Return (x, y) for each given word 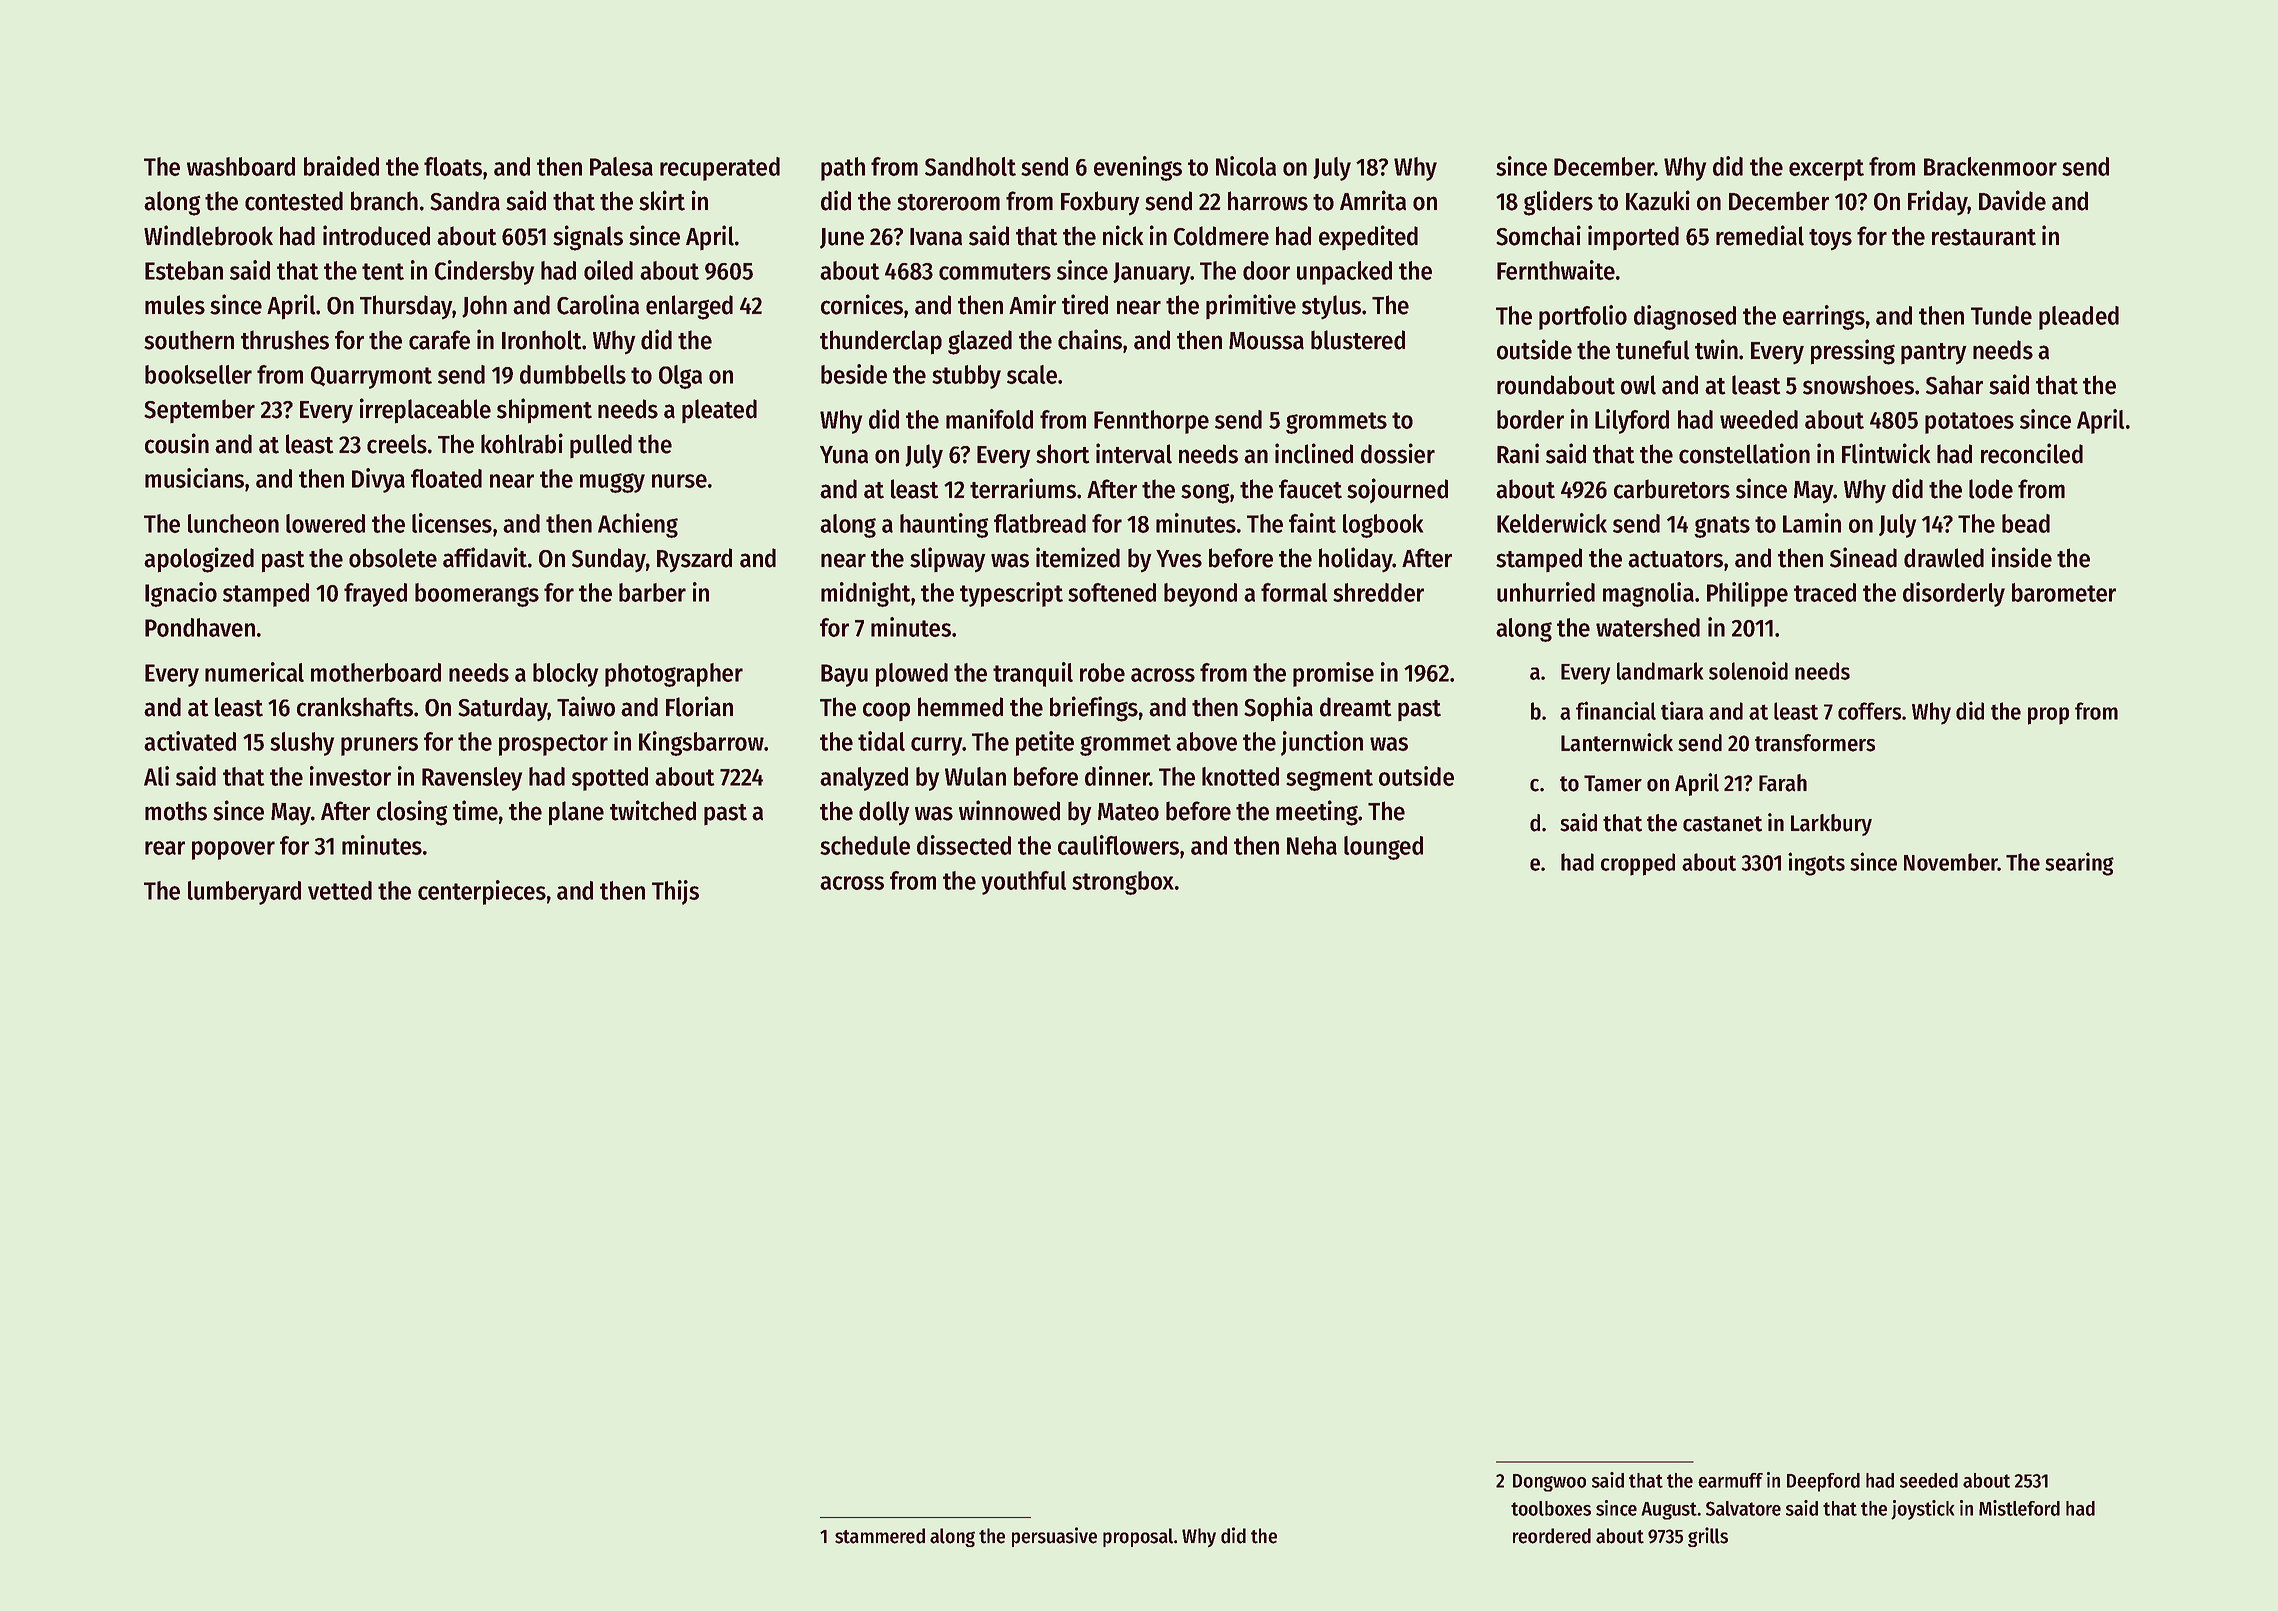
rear (165, 848)
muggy (612, 483)
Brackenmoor (1990, 166)
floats (453, 166)
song (1205, 494)
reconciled (2032, 453)
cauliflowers (1118, 845)
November (1951, 862)
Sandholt (970, 166)
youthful (1023, 883)
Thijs (675, 892)
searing (2079, 864)
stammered (880, 1536)
